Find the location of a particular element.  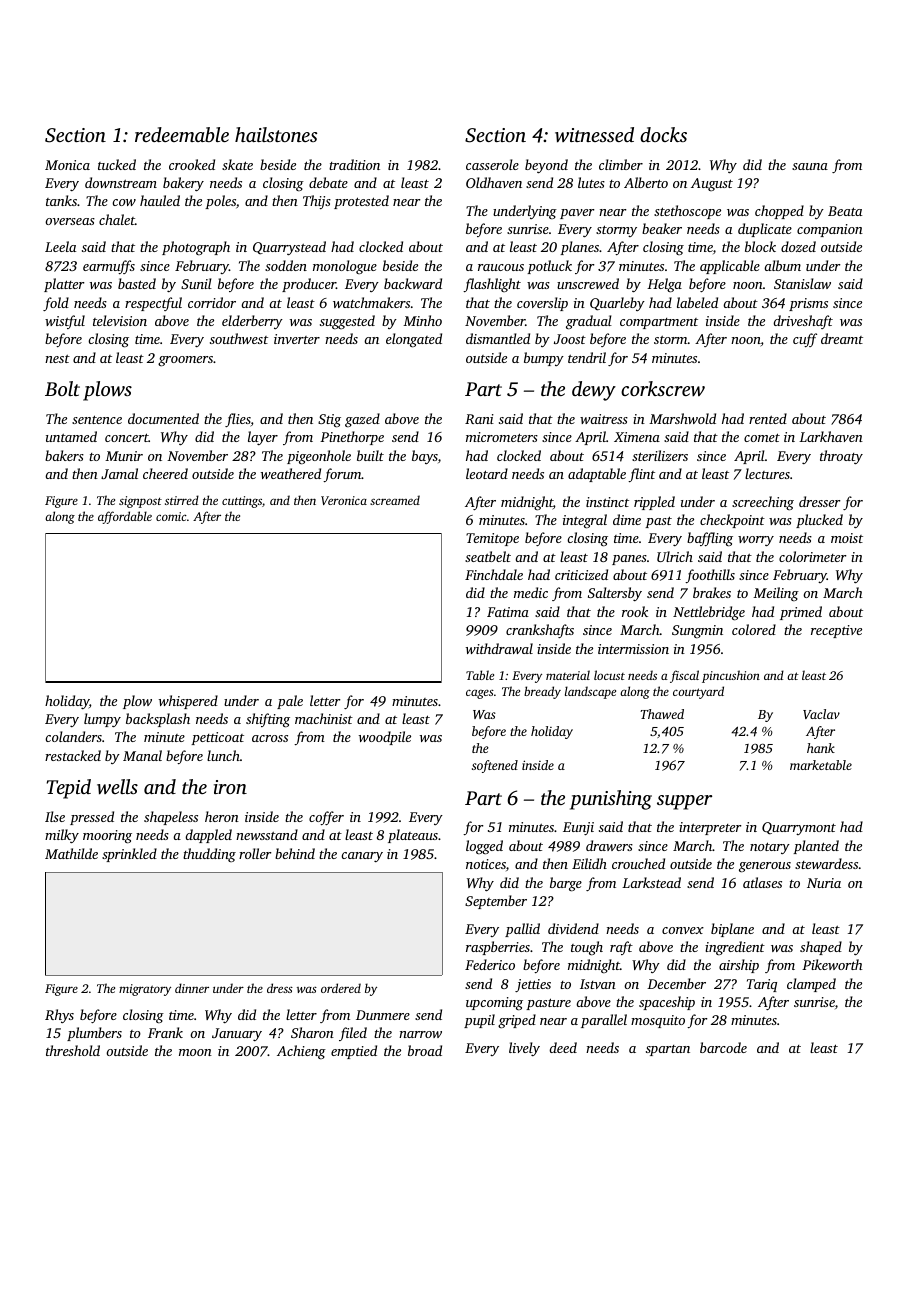

Marshwold is located at coordinates (682, 418).
